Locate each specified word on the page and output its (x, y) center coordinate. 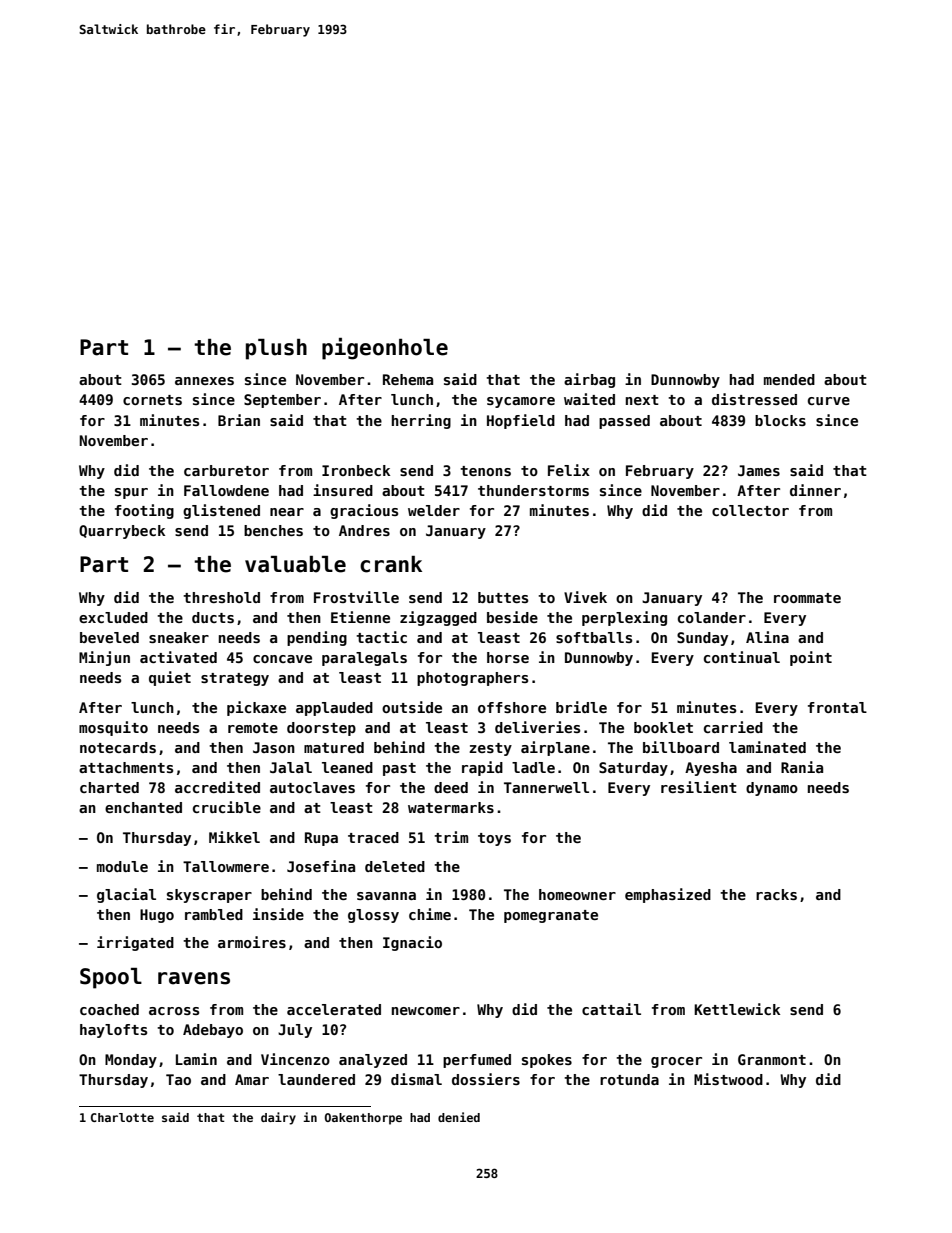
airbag (589, 380)
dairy (278, 1118)
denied (459, 1117)
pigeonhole (385, 349)
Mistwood (728, 1079)
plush (276, 349)
